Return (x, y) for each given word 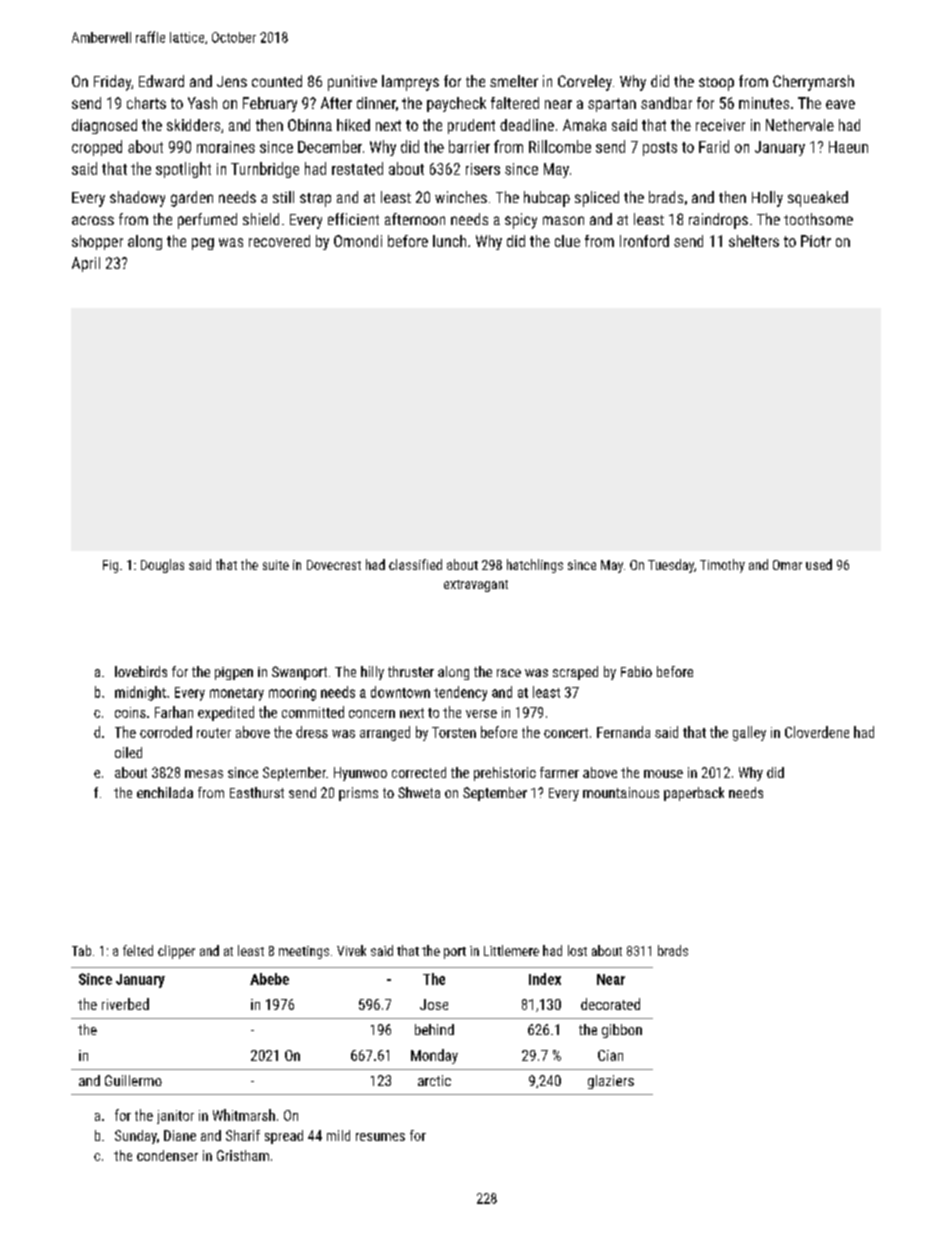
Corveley (585, 83)
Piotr (816, 241)
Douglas (162, 566)
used (819, 564)
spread (284, 1137)
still (283, 197)
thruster (411, 671)
